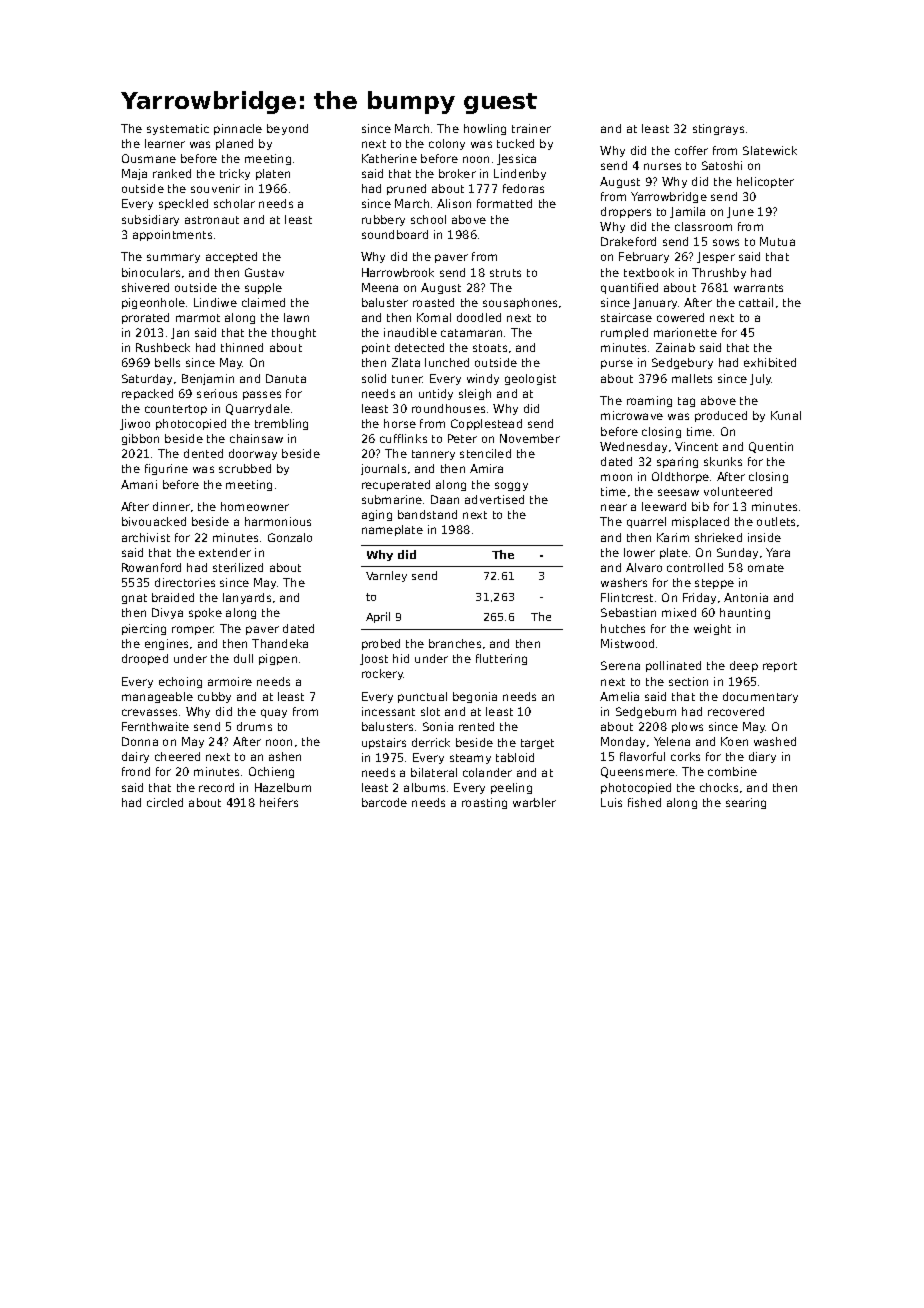  What do you see at coordinates (445, 499) in the screenshot?
I see `Daan` at bounding box center [445, 499].
